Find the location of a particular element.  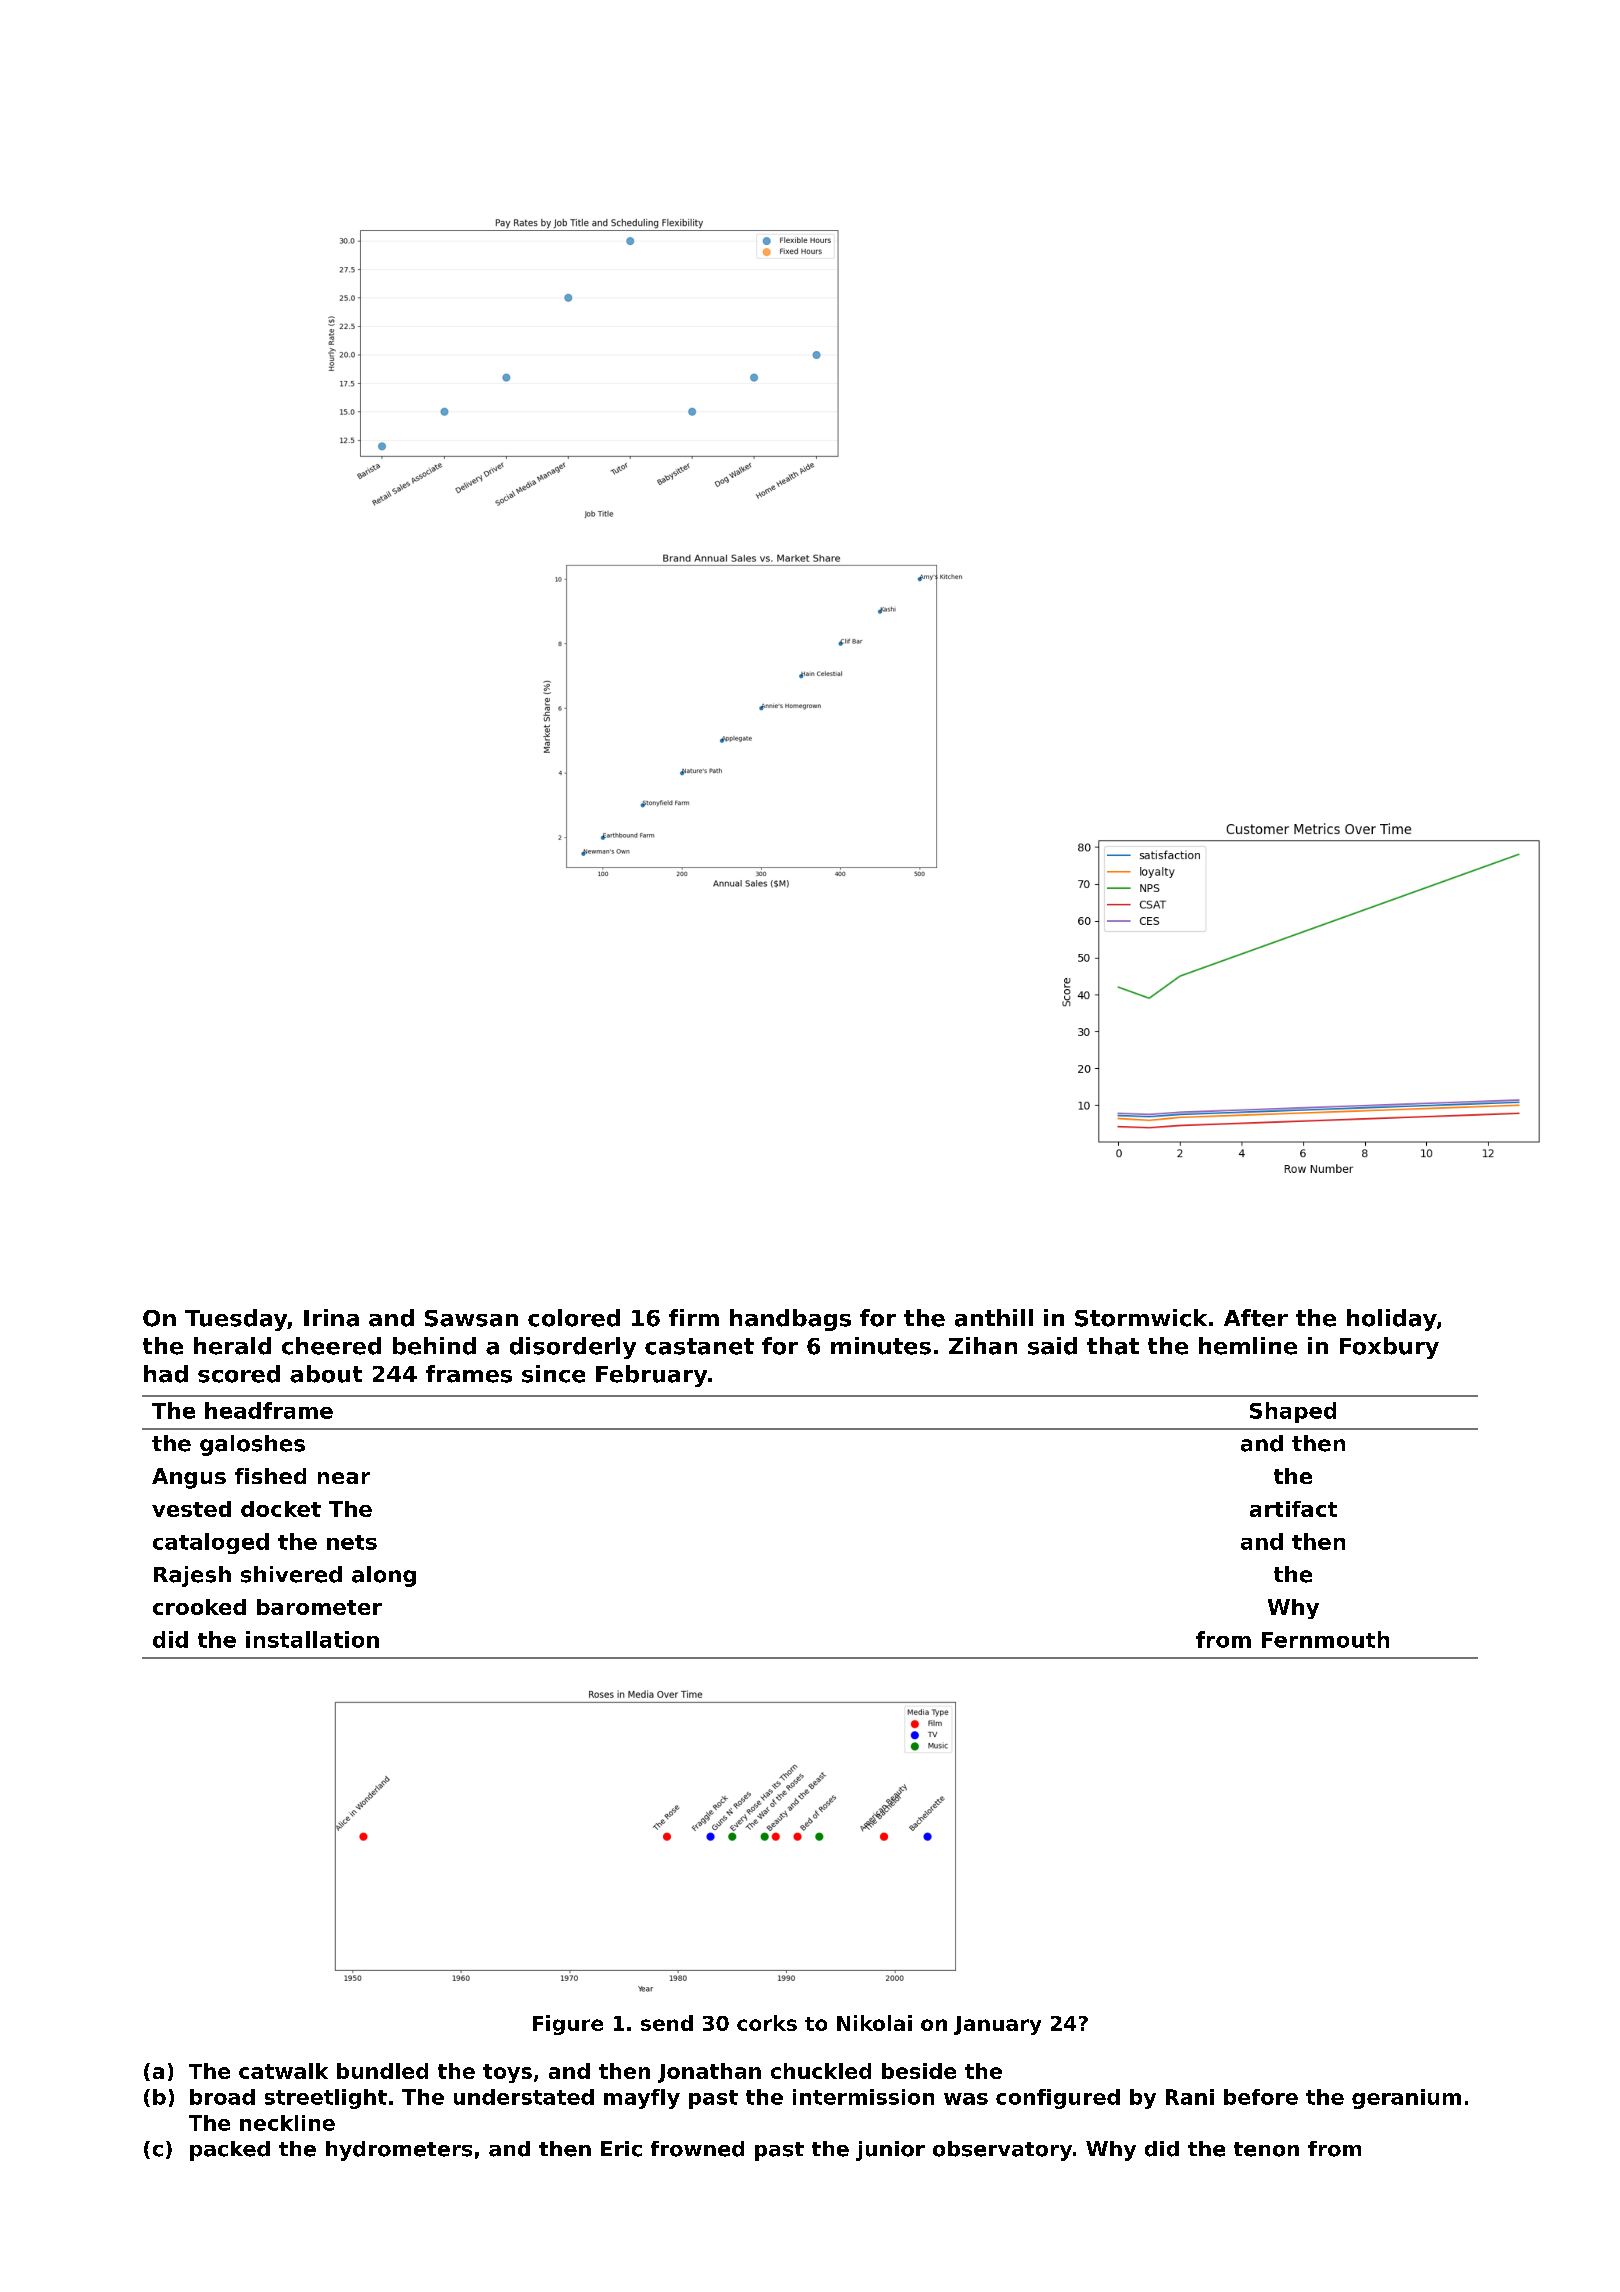

Stormwick is located at coordinates (1141, 1318).
